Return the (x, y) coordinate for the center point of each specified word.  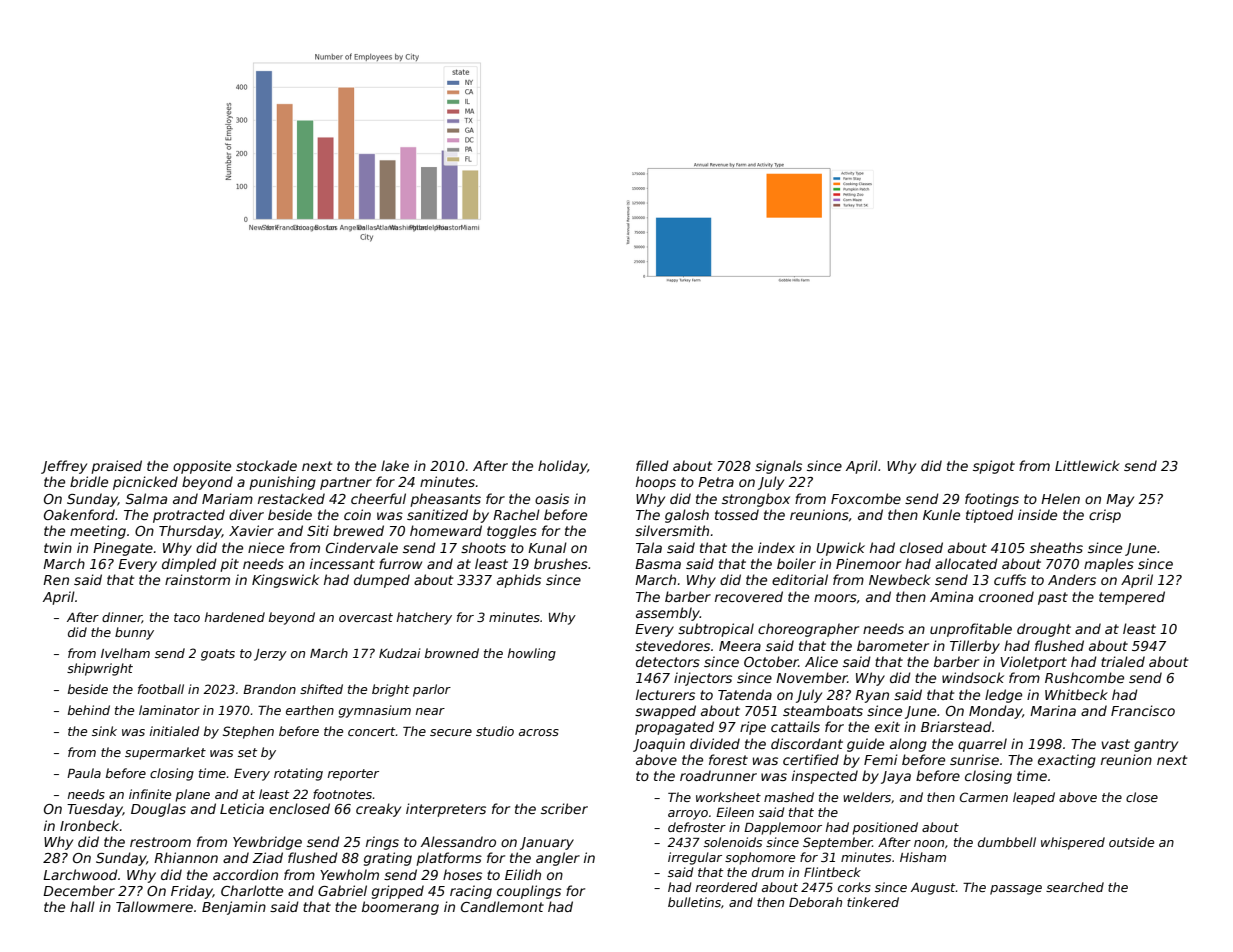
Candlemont (502, 906)
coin (357, 514)
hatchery (424, 618)
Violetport (1033, 663)
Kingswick (285, 581)
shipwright (100, 669)
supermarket (165, 753)
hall (82, 906)
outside (1131, 842)
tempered (1132, 598)
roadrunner (718, 775)
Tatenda (745, 694)
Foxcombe (866, 498)
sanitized (437, 514)
